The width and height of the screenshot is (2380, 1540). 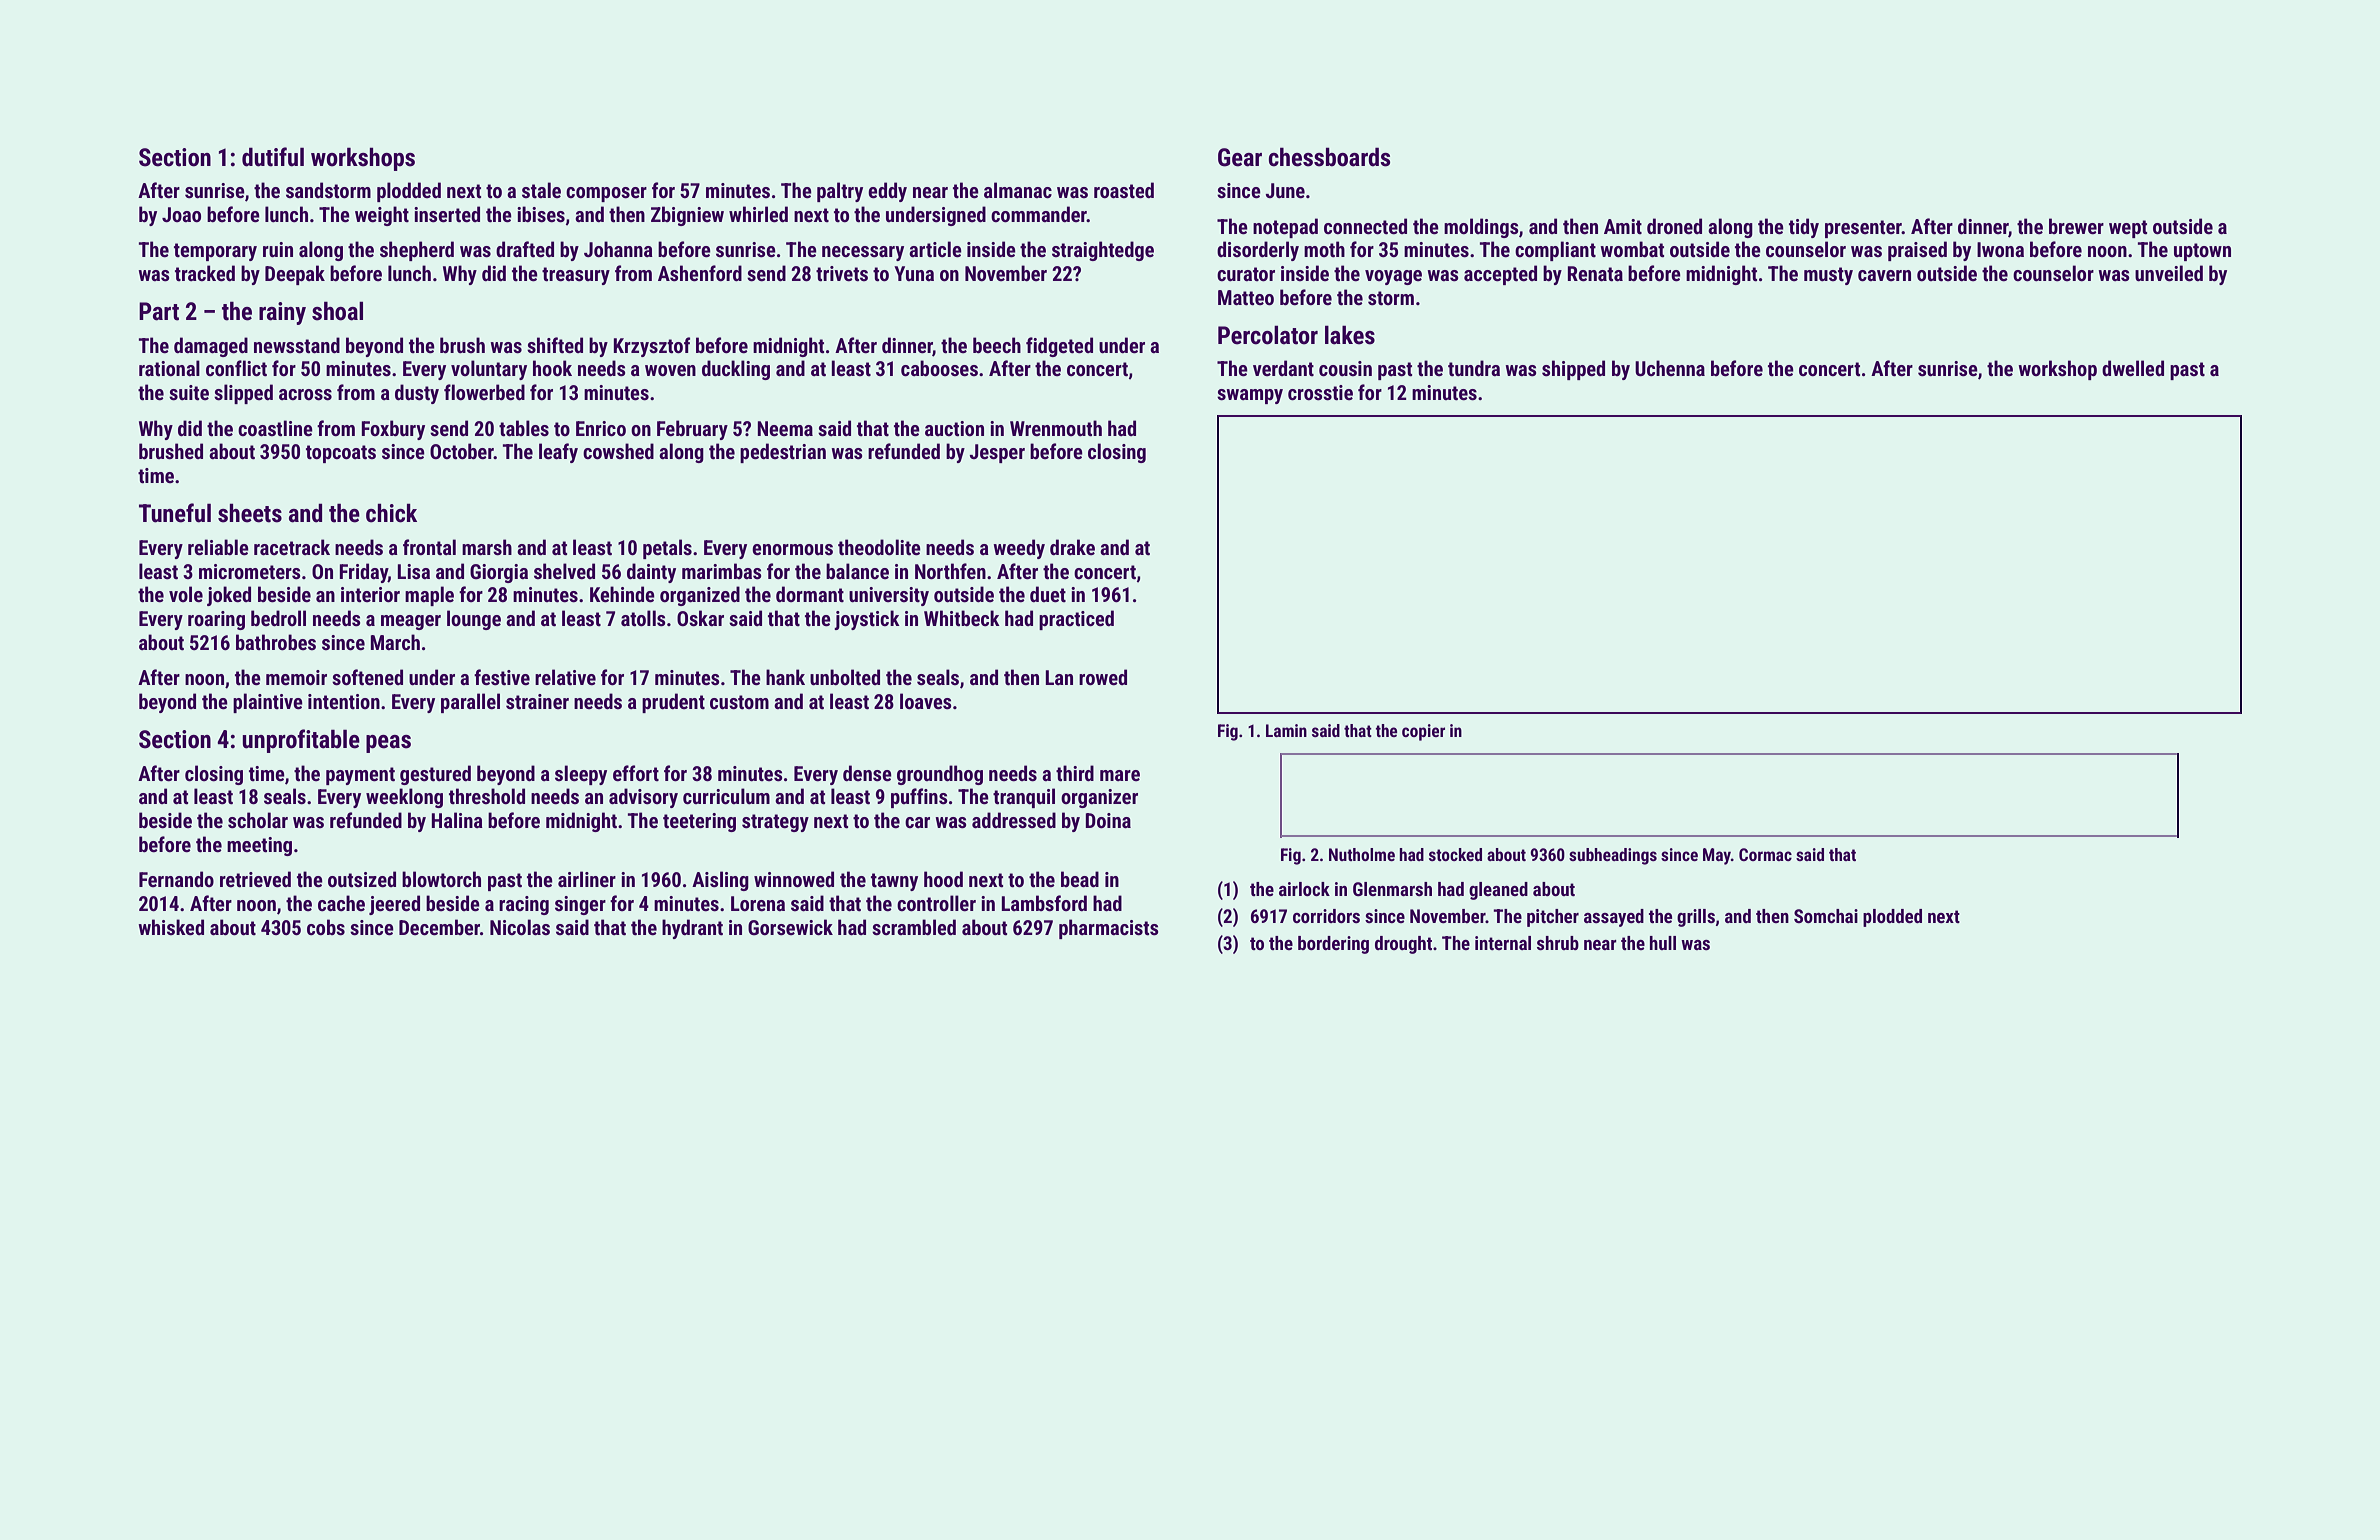 What do you see at coordinates (411, 622) in the screenshot?
I see `meager` at bounding box center [411, 622].
